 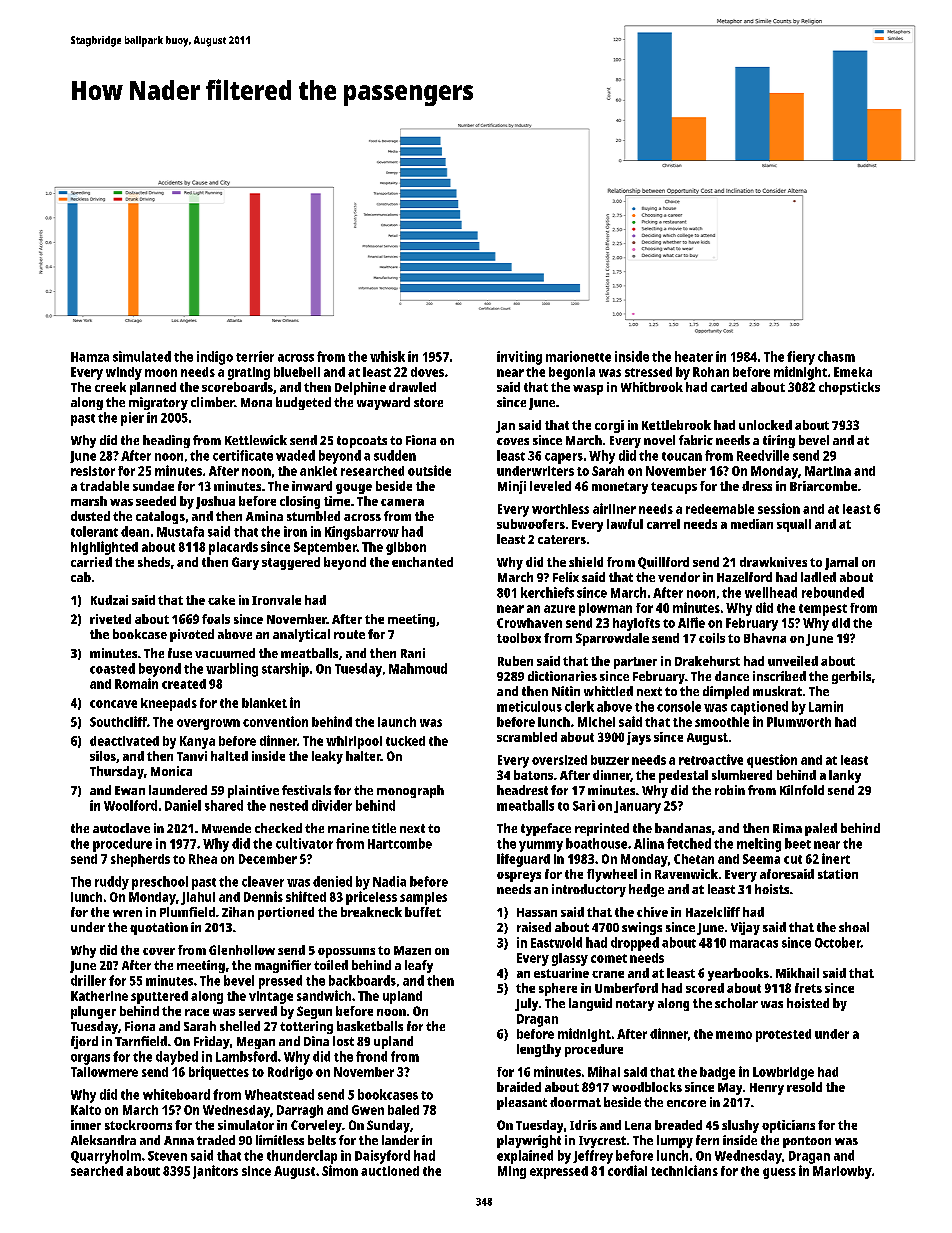 What do you see at coordinates (362, 533) in the screenshot?
I see `Kingsbarrow` at bounding box center [362, 533].
